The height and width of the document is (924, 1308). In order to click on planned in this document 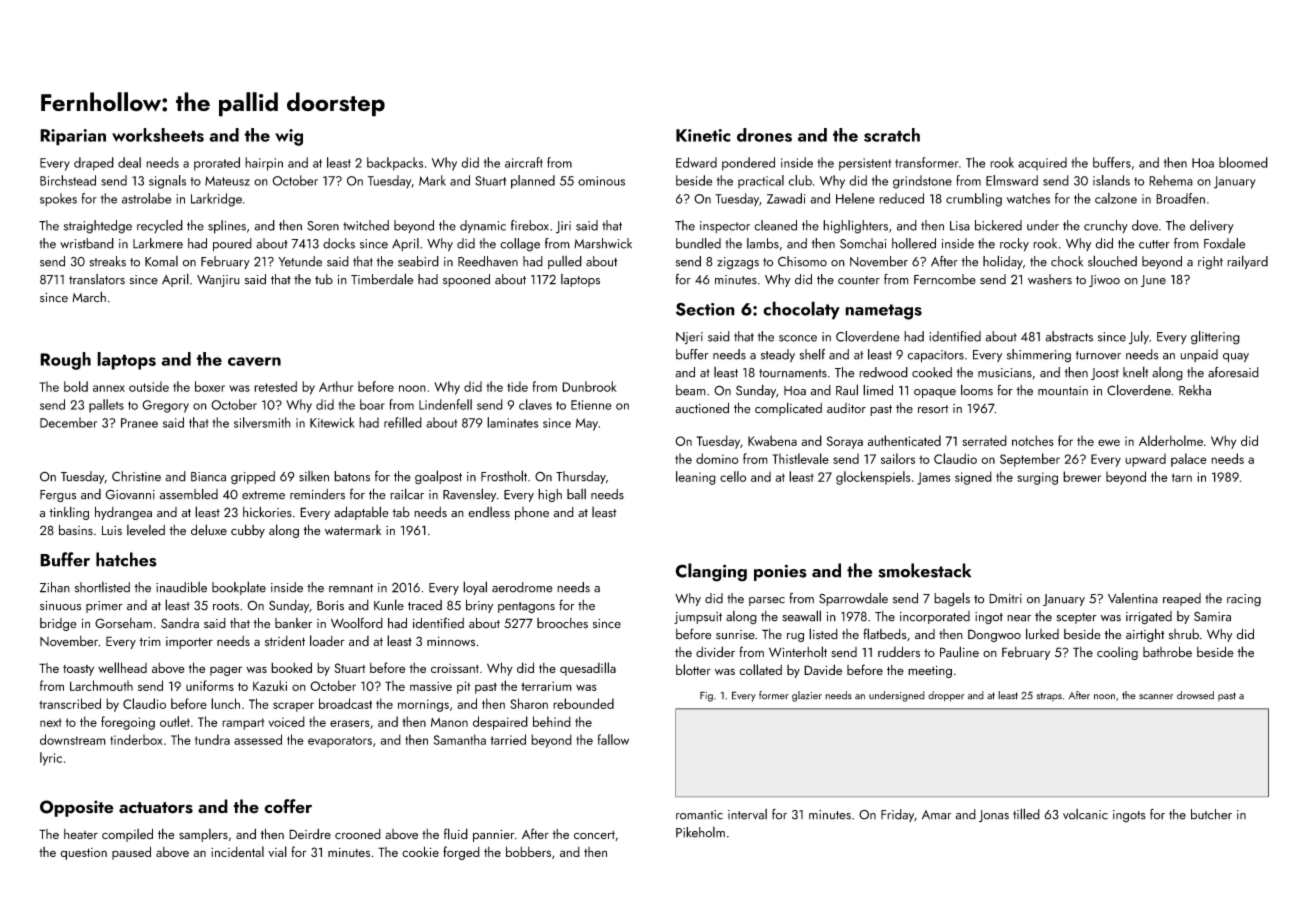, I will do `click(533, 182)`.
